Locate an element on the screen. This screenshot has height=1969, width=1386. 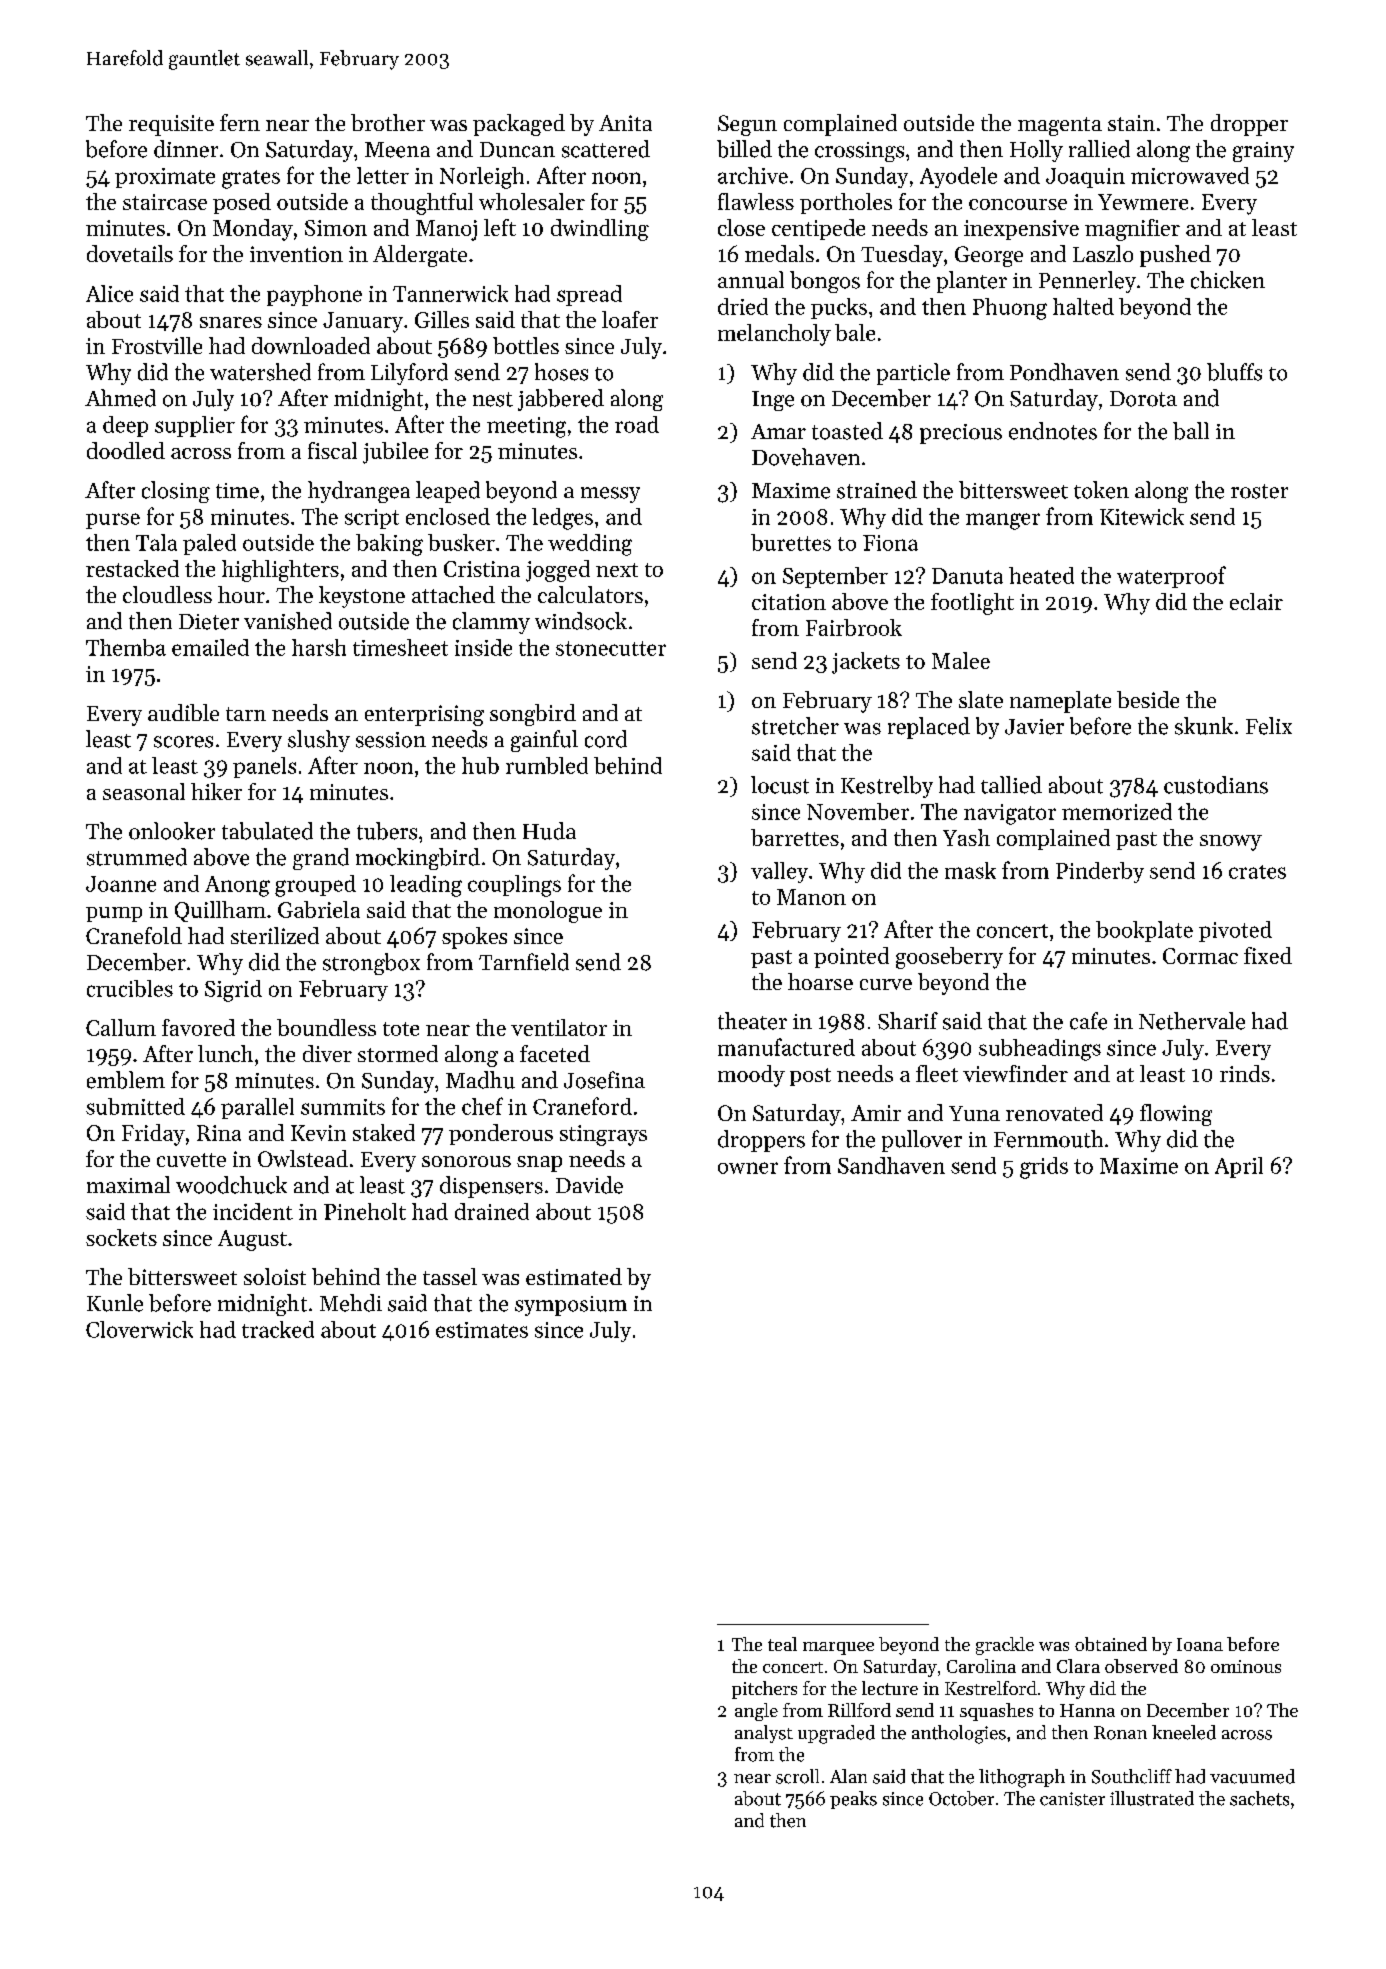
illustrated is located at coordinates (1152, 1798).
